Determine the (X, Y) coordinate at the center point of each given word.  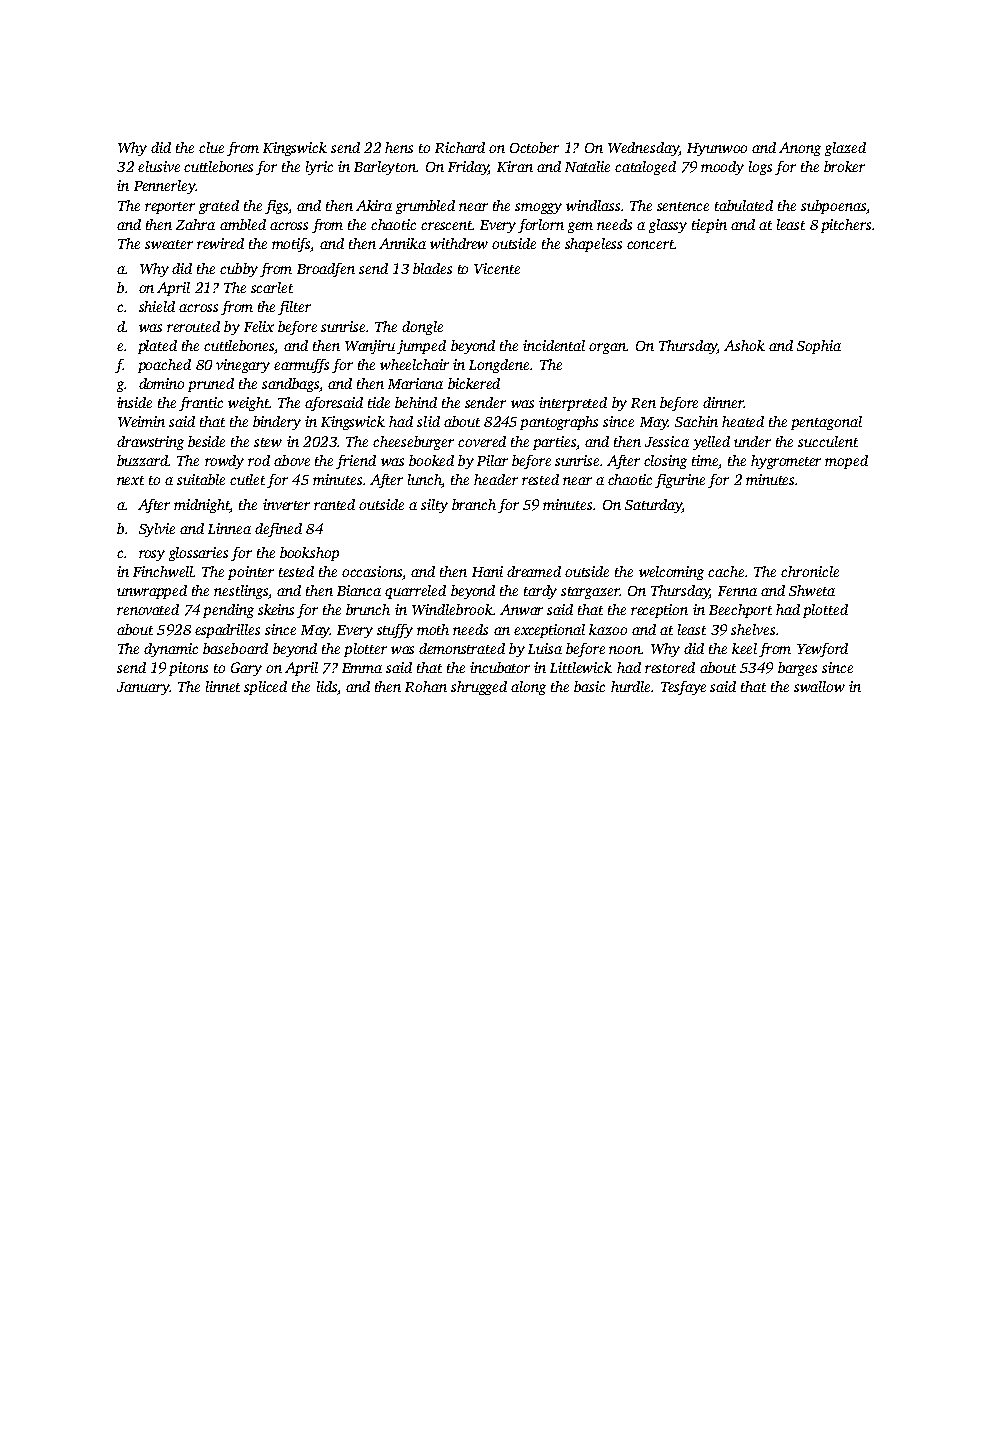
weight (248, 404)
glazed (845, 149)
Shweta (812, 590)
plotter (365, 650)
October (534, 147)
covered (482, 441)
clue (211, 147)
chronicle (810, 571)
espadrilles (227, 631)
